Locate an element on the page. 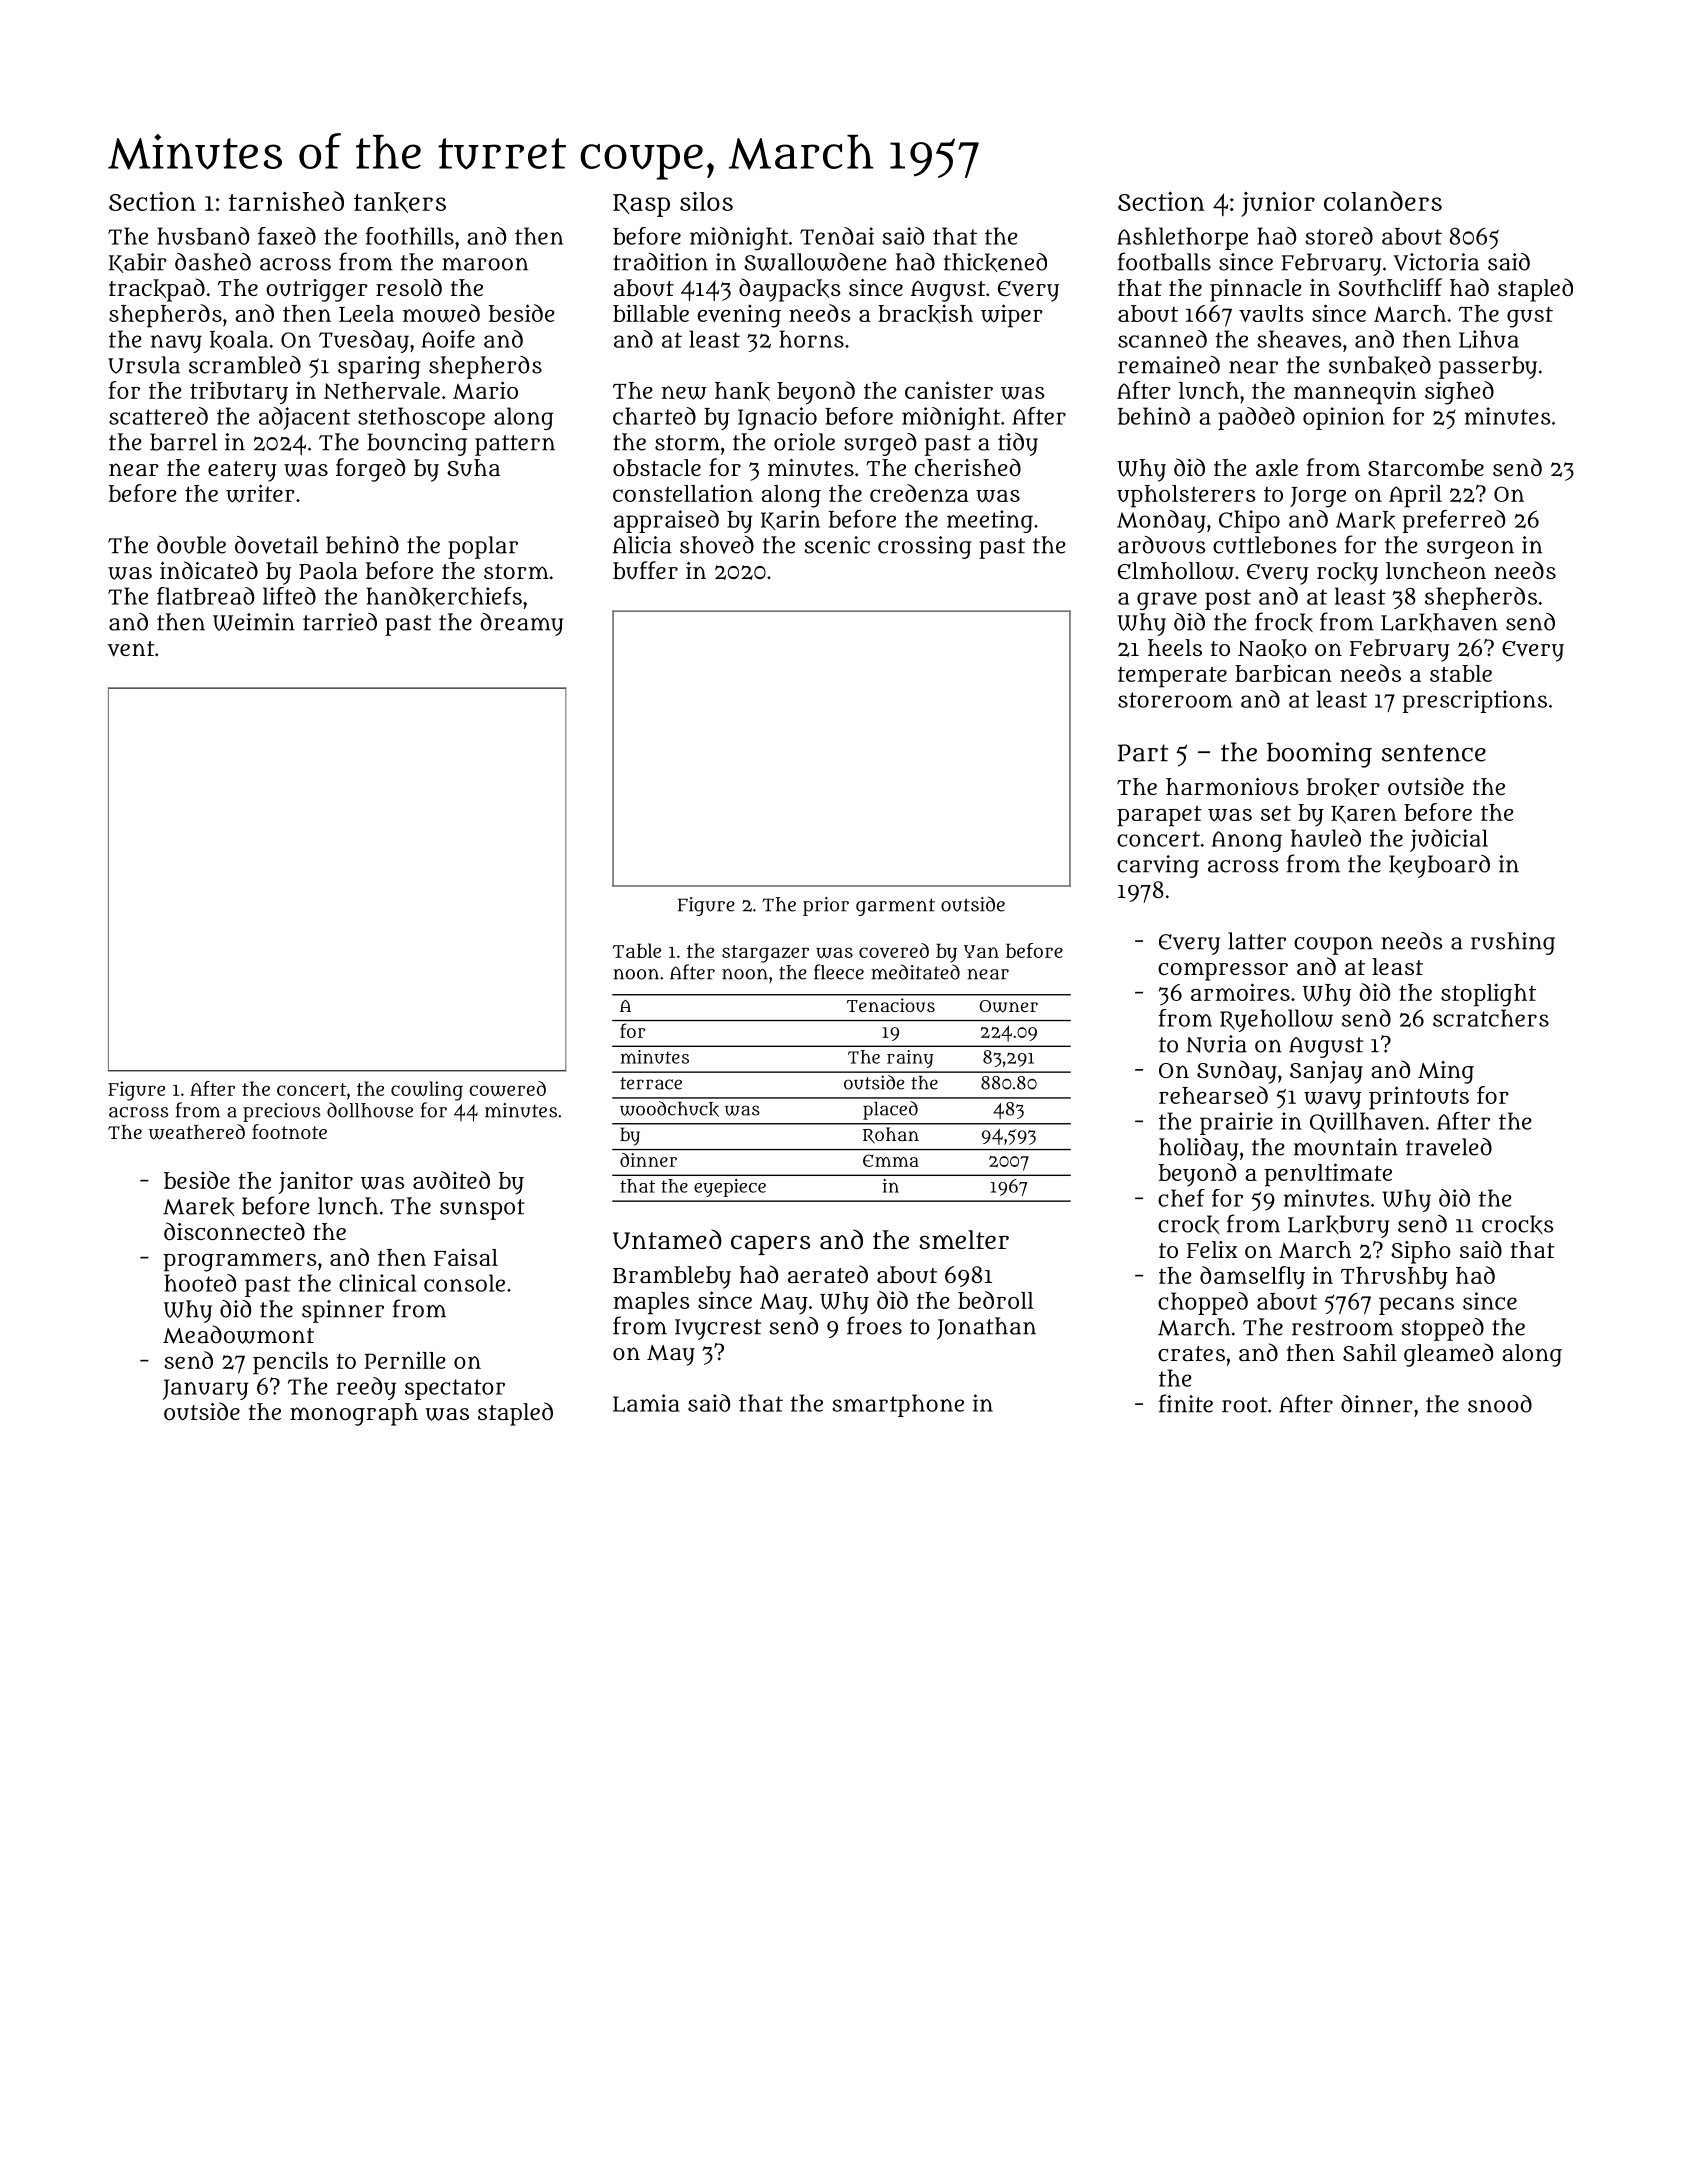 This page has width=1683, height=2178. dreamy is located at coordinates (521, 624).
